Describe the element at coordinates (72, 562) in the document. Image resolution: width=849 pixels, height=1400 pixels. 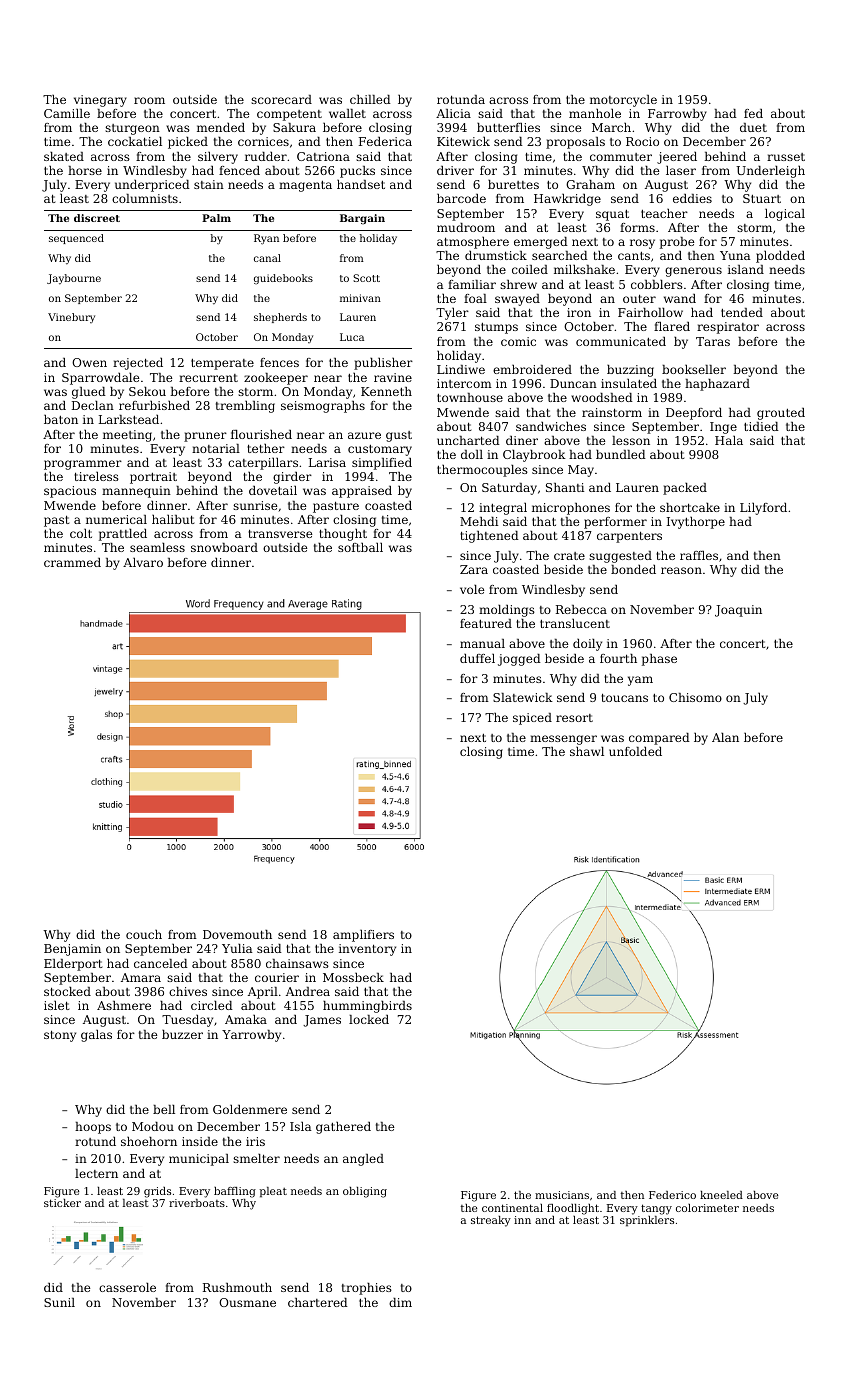
I see `crammed` at that location.
